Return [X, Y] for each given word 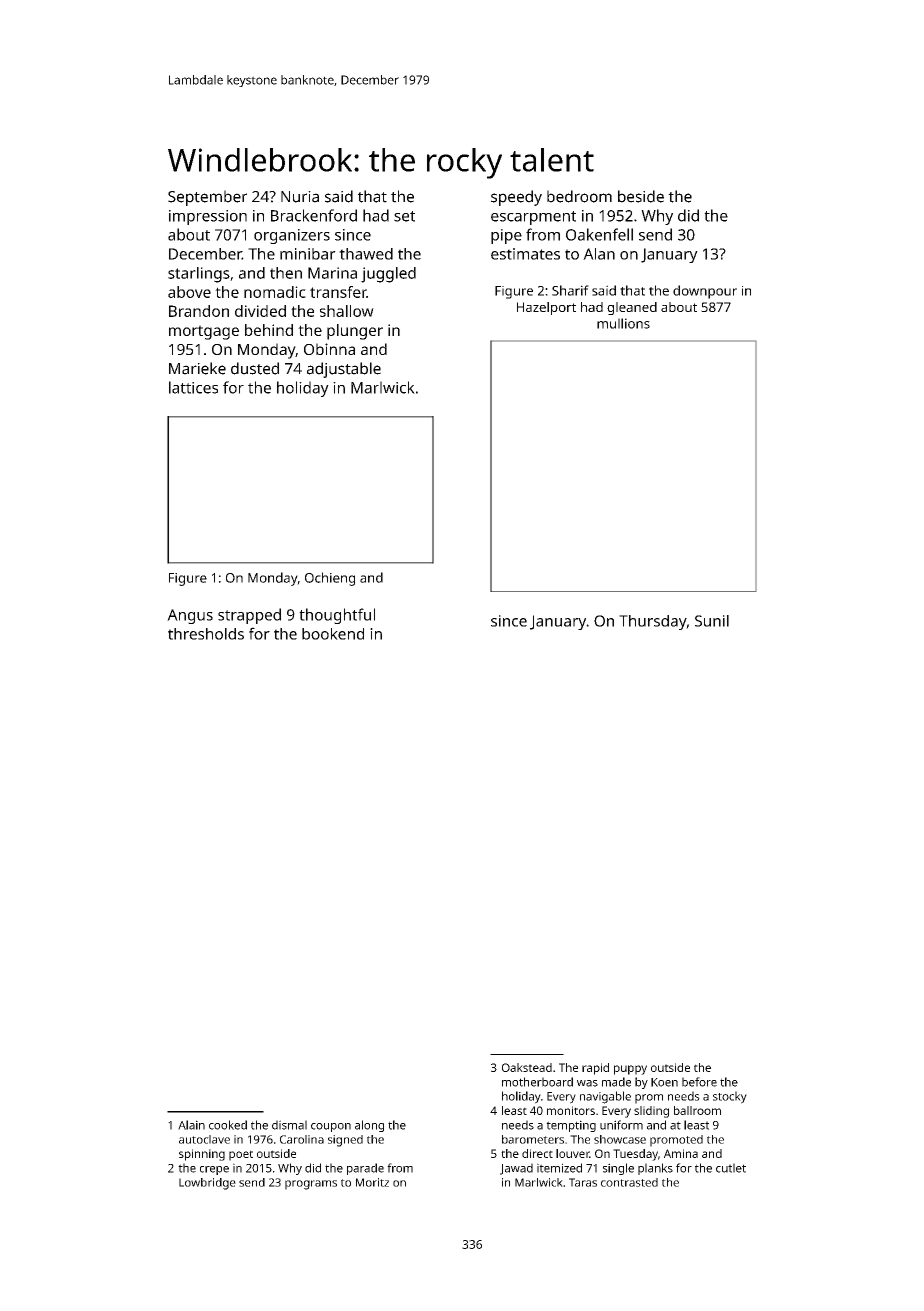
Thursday [653, 622]
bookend [333, 634]
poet [241, 1155]
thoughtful [337, 616]
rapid [595, 1069]
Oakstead [527, 1067]
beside [641, 196]
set [404, 216]
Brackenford [314, 215]
